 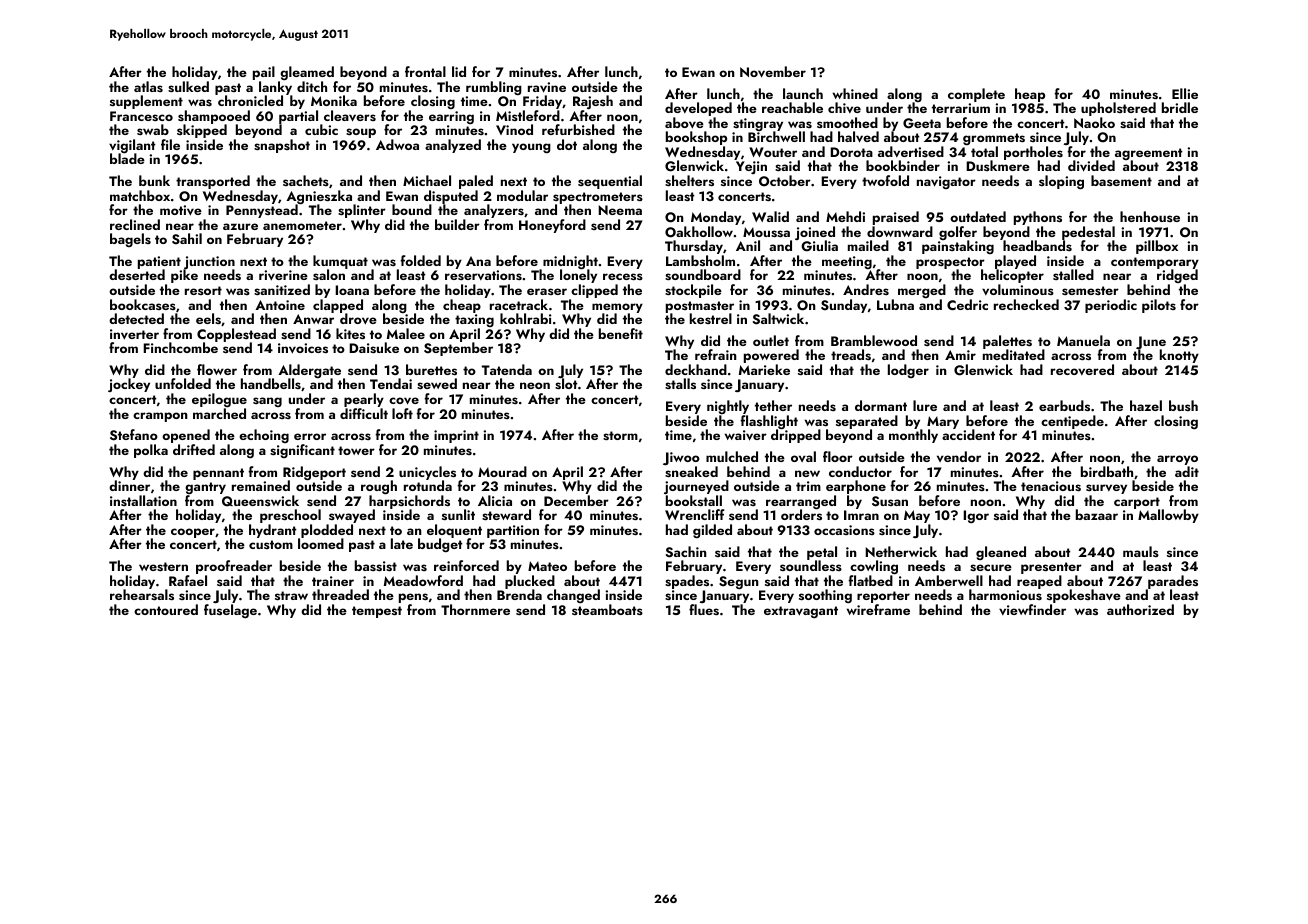 What do you see at coordinates (822, 553) in the screenshot?
I see `petal` at bounding box center [822, 553].
